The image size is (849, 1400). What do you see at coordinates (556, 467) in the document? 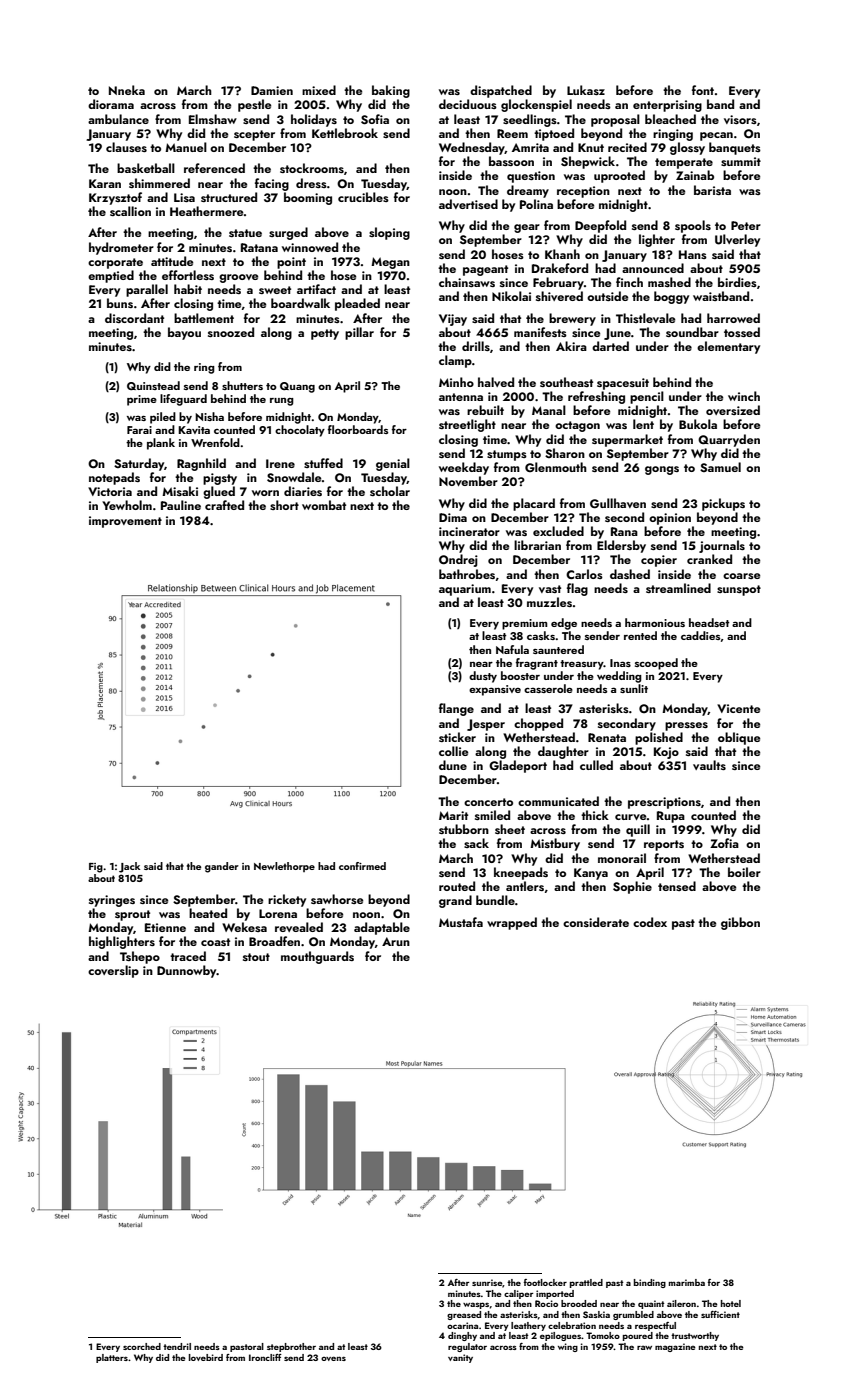
I see `Glenmouth` at bounding box center [556, 467].
